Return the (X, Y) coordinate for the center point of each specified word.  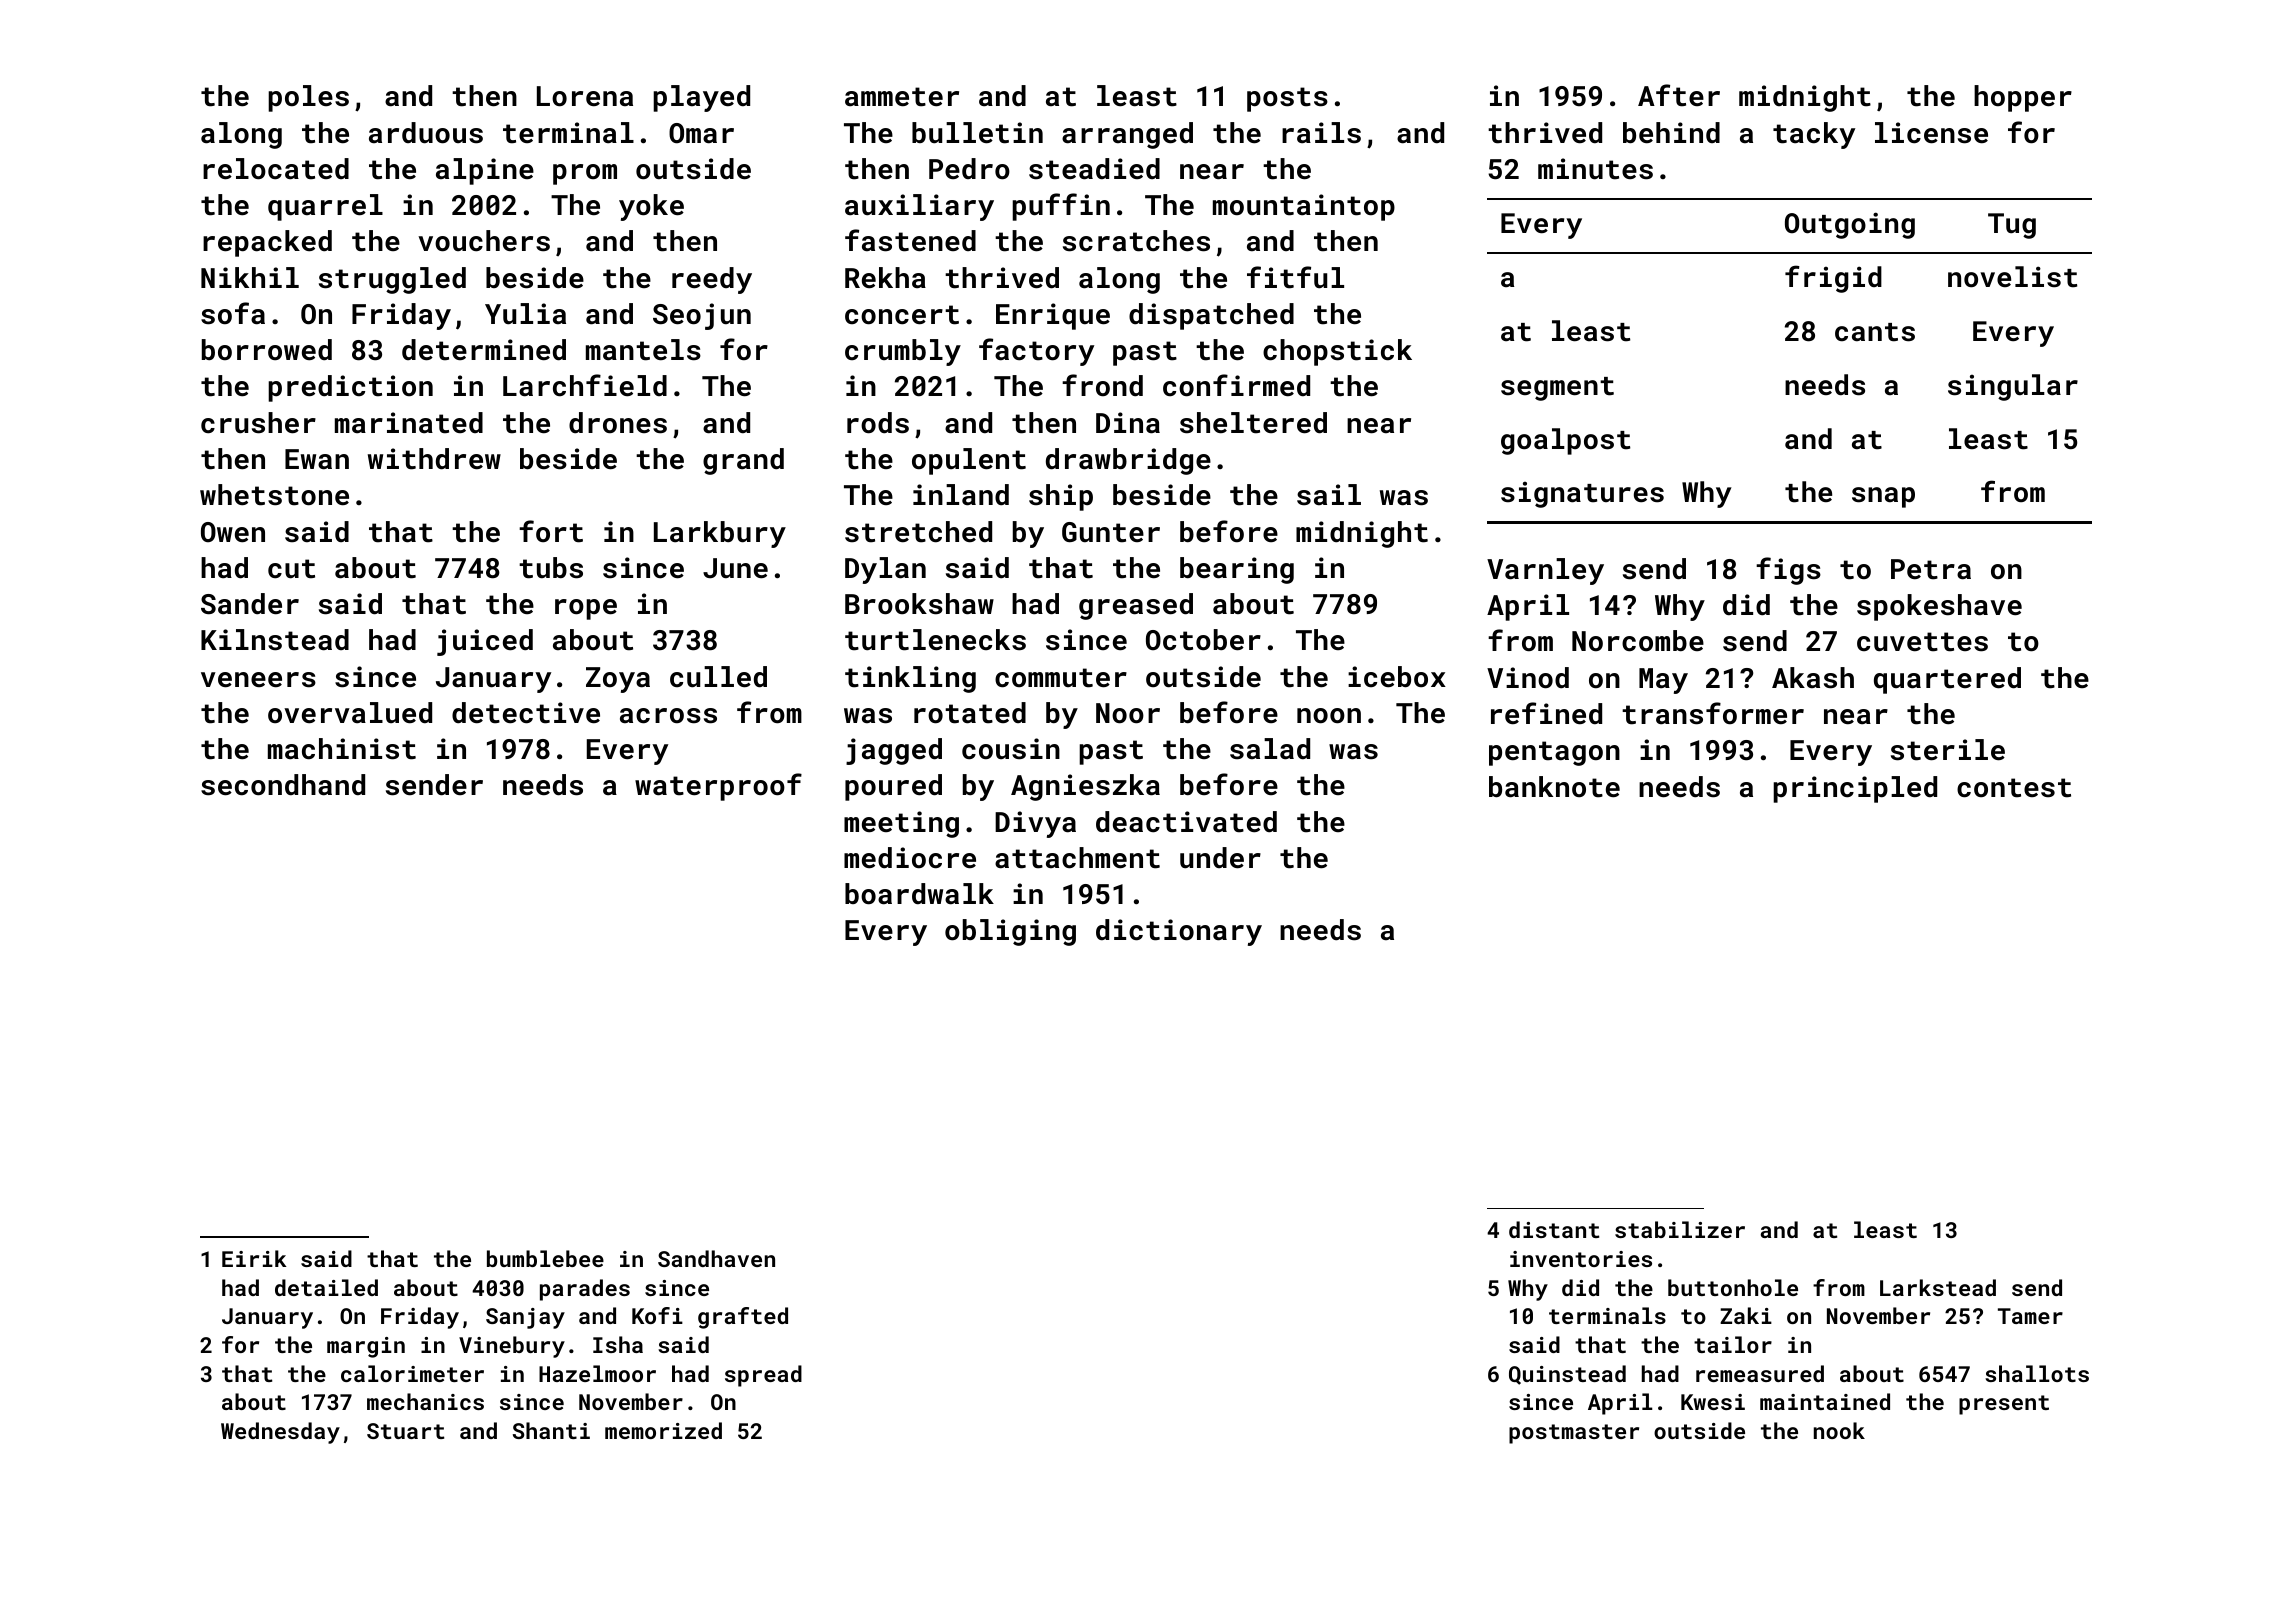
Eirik (254, 1258)
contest (2014, 788)
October (1203, 640)
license (1931, 133)
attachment (1077, 858)
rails (1321, 133)
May (1663, 681)
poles (308, 98)
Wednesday (280, 1433)
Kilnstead (275, 640)
